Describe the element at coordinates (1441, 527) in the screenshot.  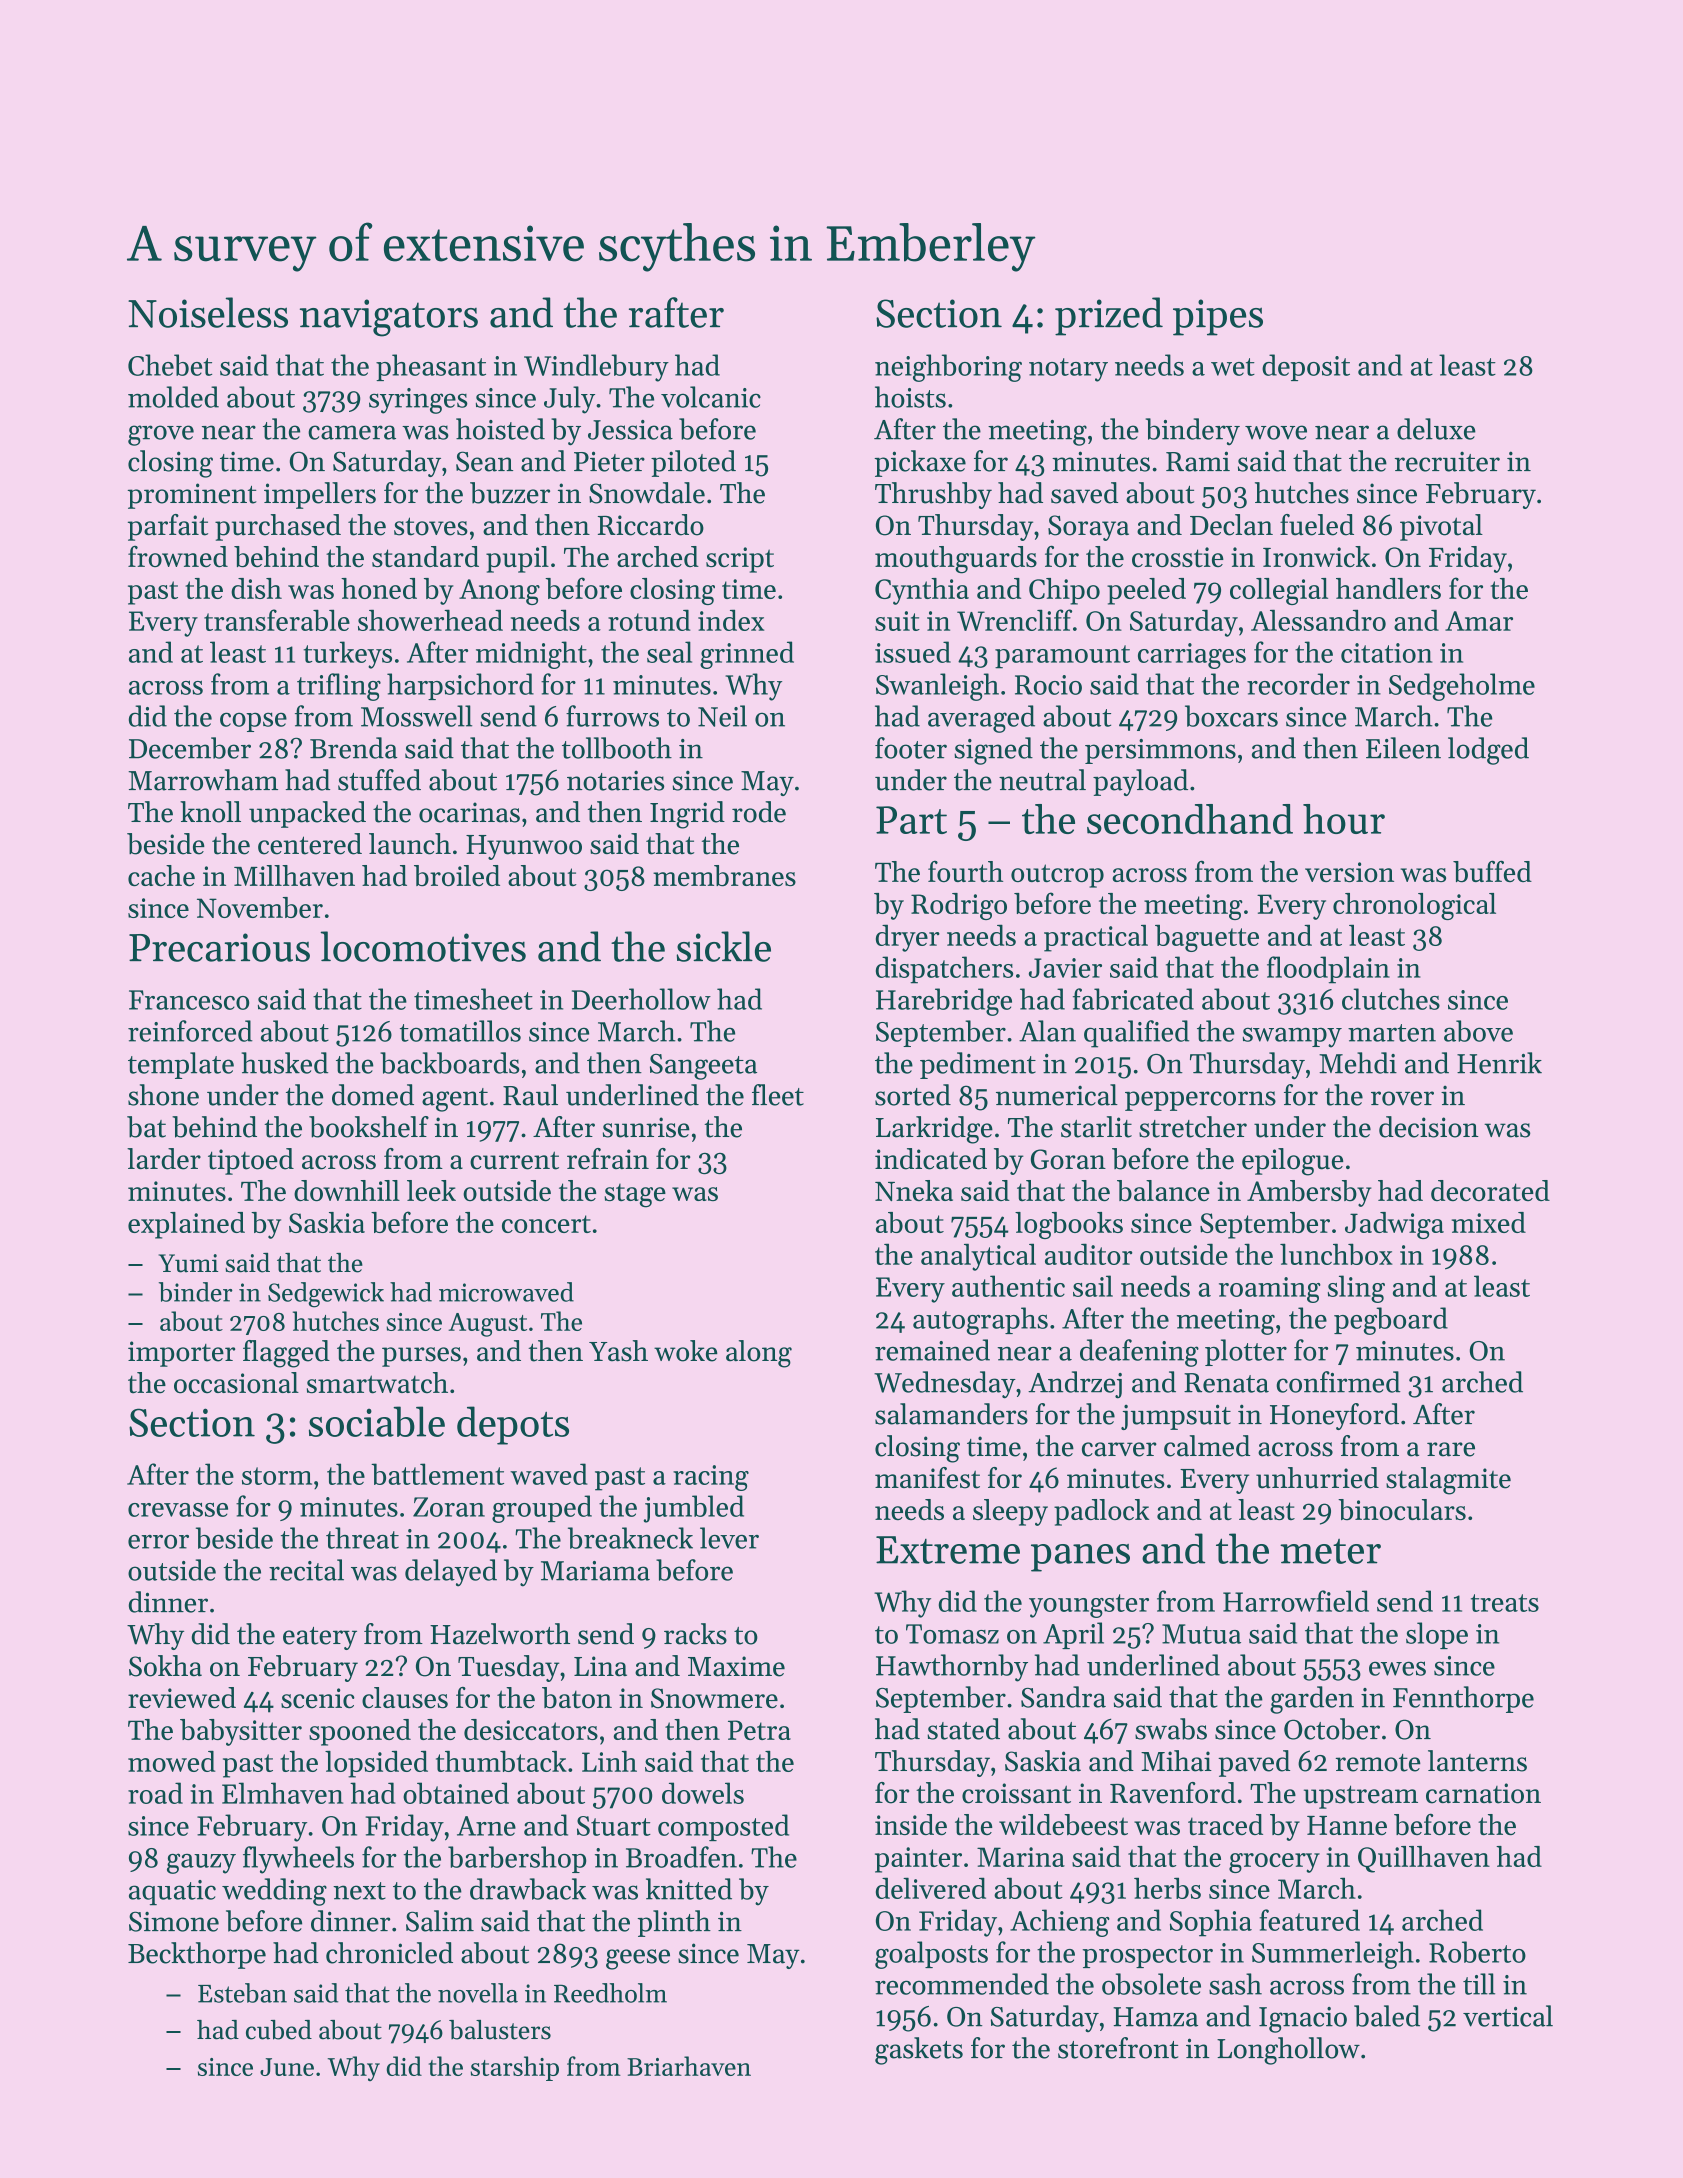
I see `pivotal` at that location.
